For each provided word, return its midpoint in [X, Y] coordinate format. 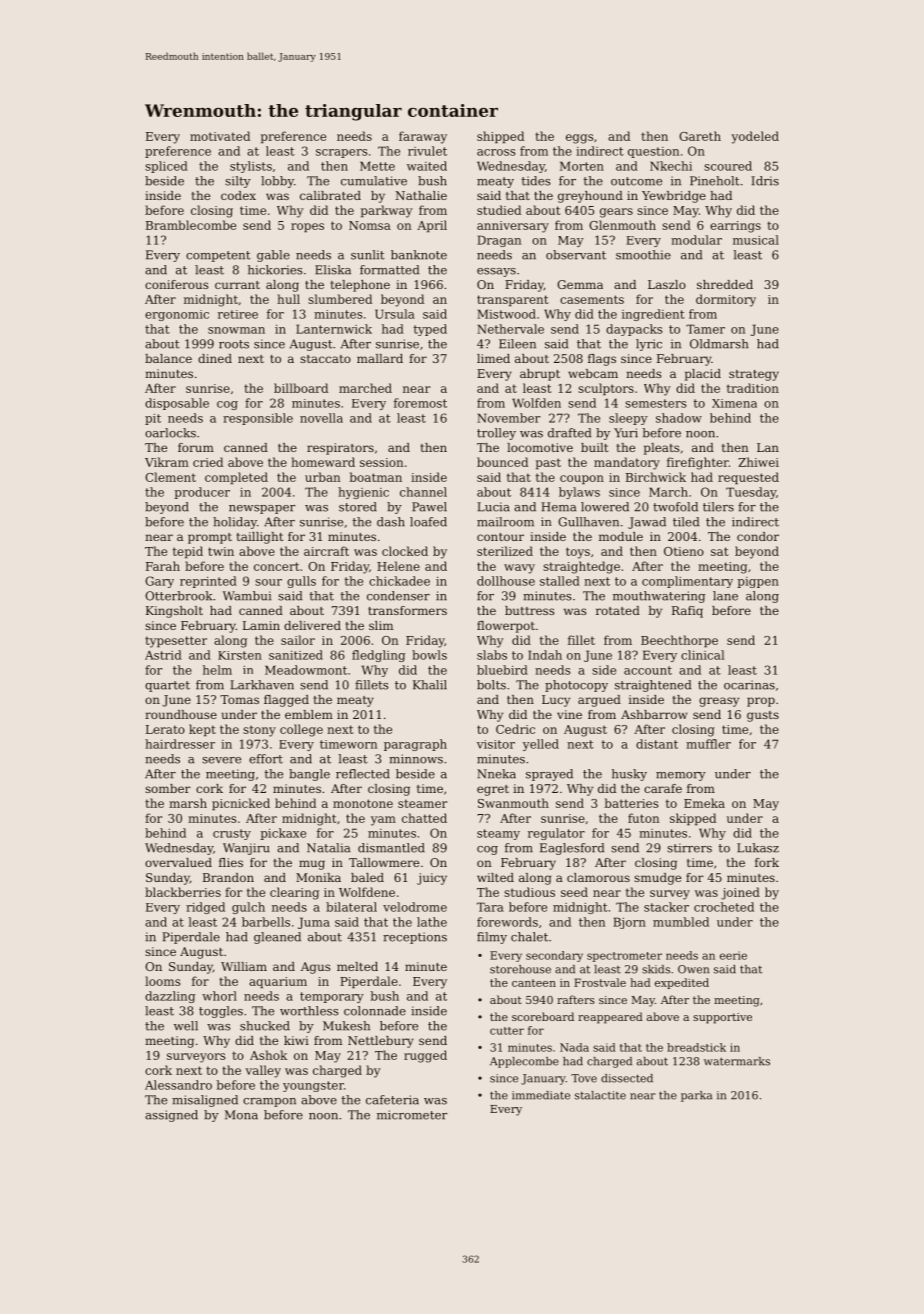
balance [168, 358]
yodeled [755, 137]
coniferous [176, 284]
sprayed [549, 775]
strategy [754, 375]
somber [167, 788]
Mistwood [506, 314]
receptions [415, 938]
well [186, 1026]
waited [427, 166]
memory [681, 776]
